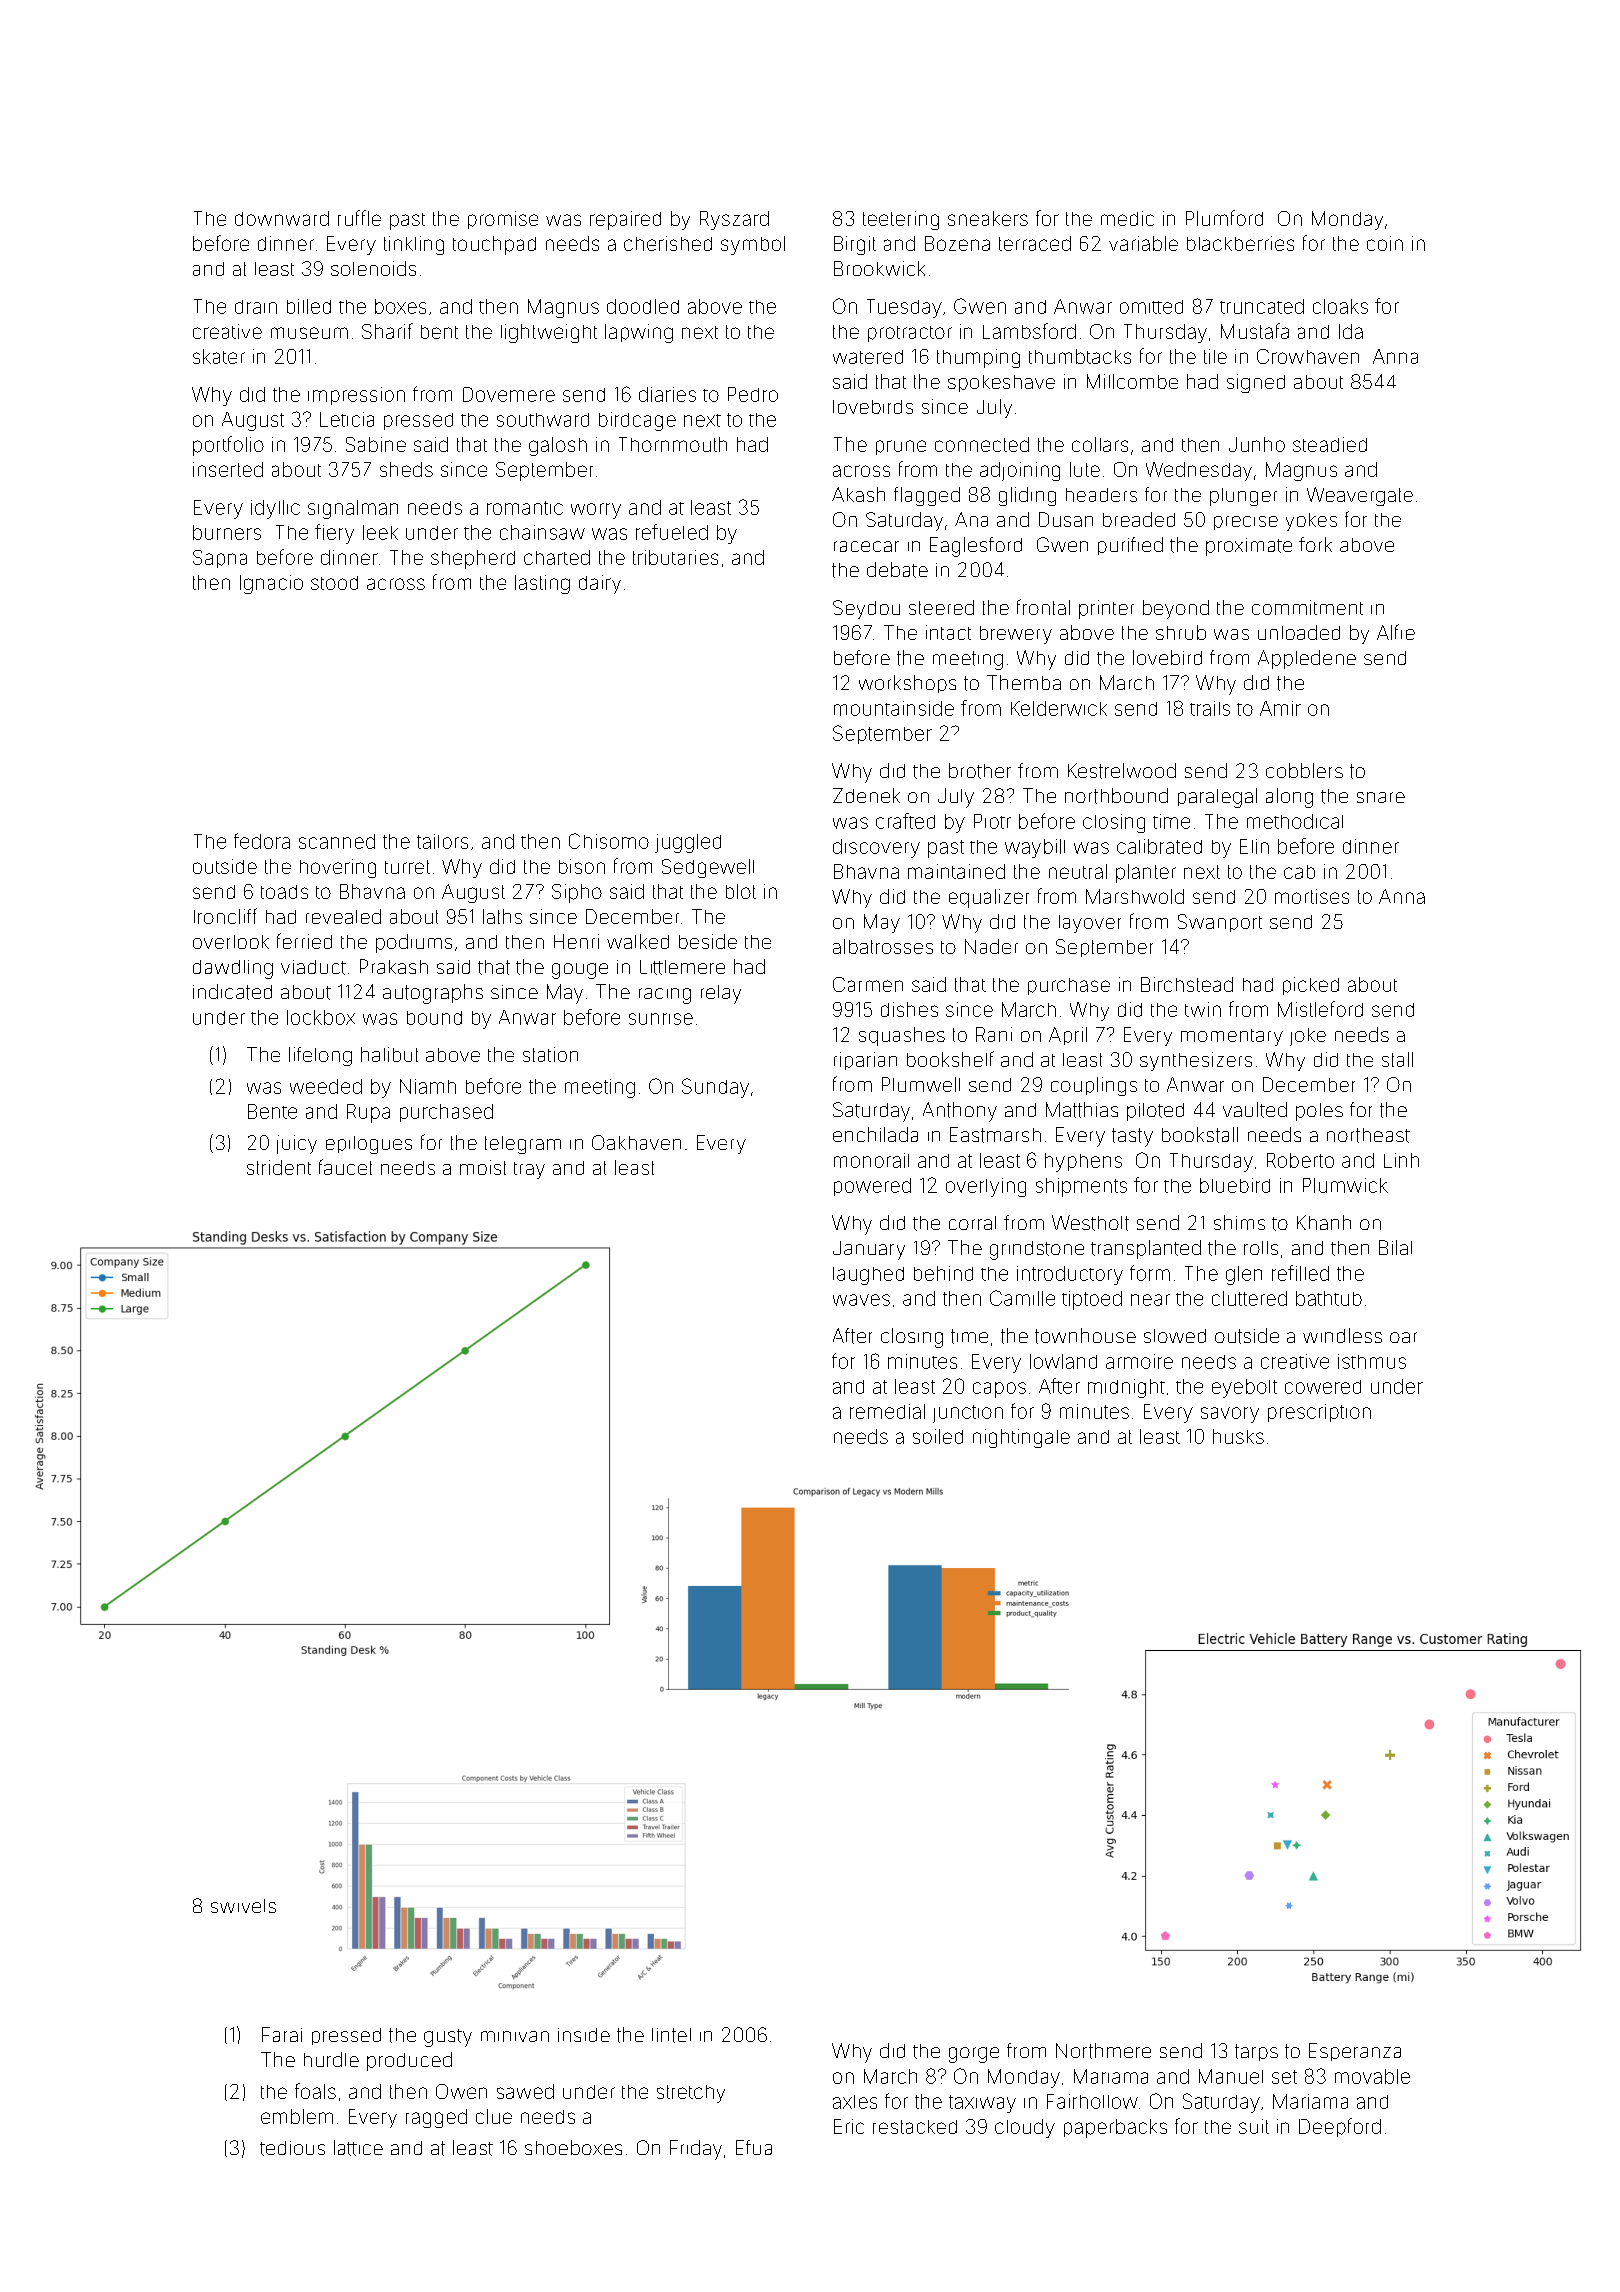 The height and width of the screenshot is (2292, 1620). I want to click on Nader, so click(991, 946).
